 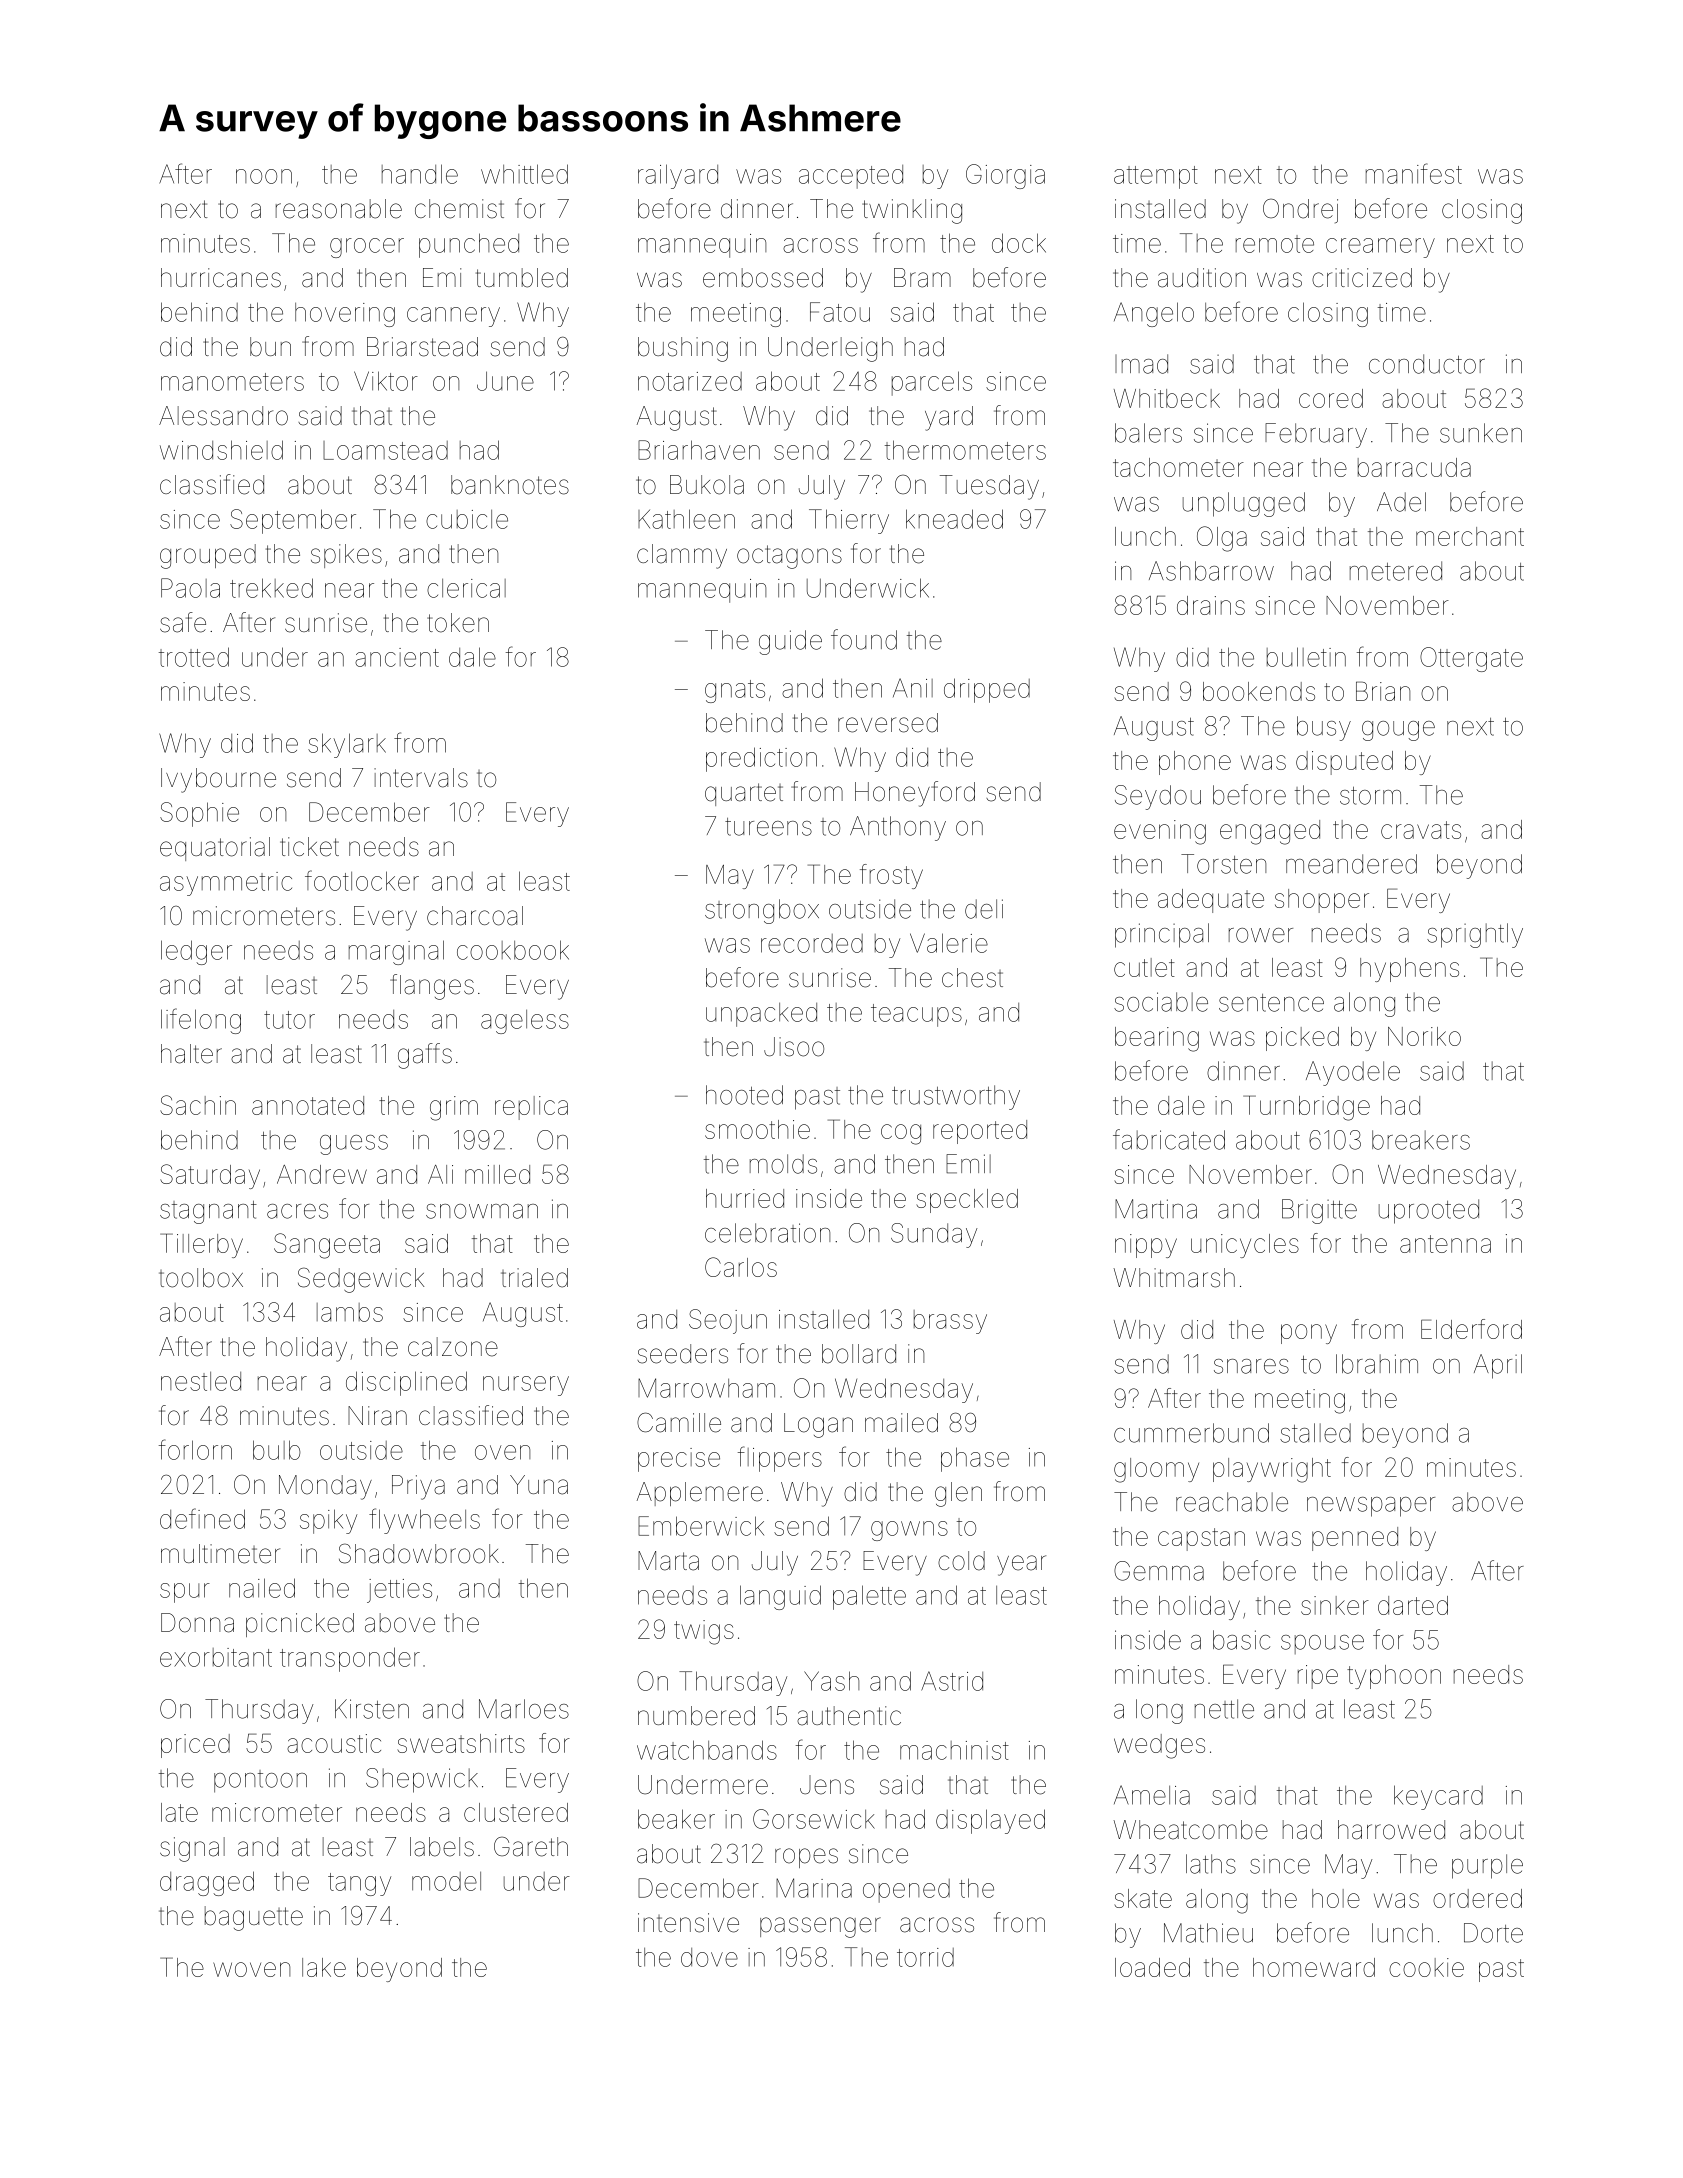 What do you see at coordinates (359, 1884) in the screenshot?
I see `tangy` at bounding box center [359, 1884].
